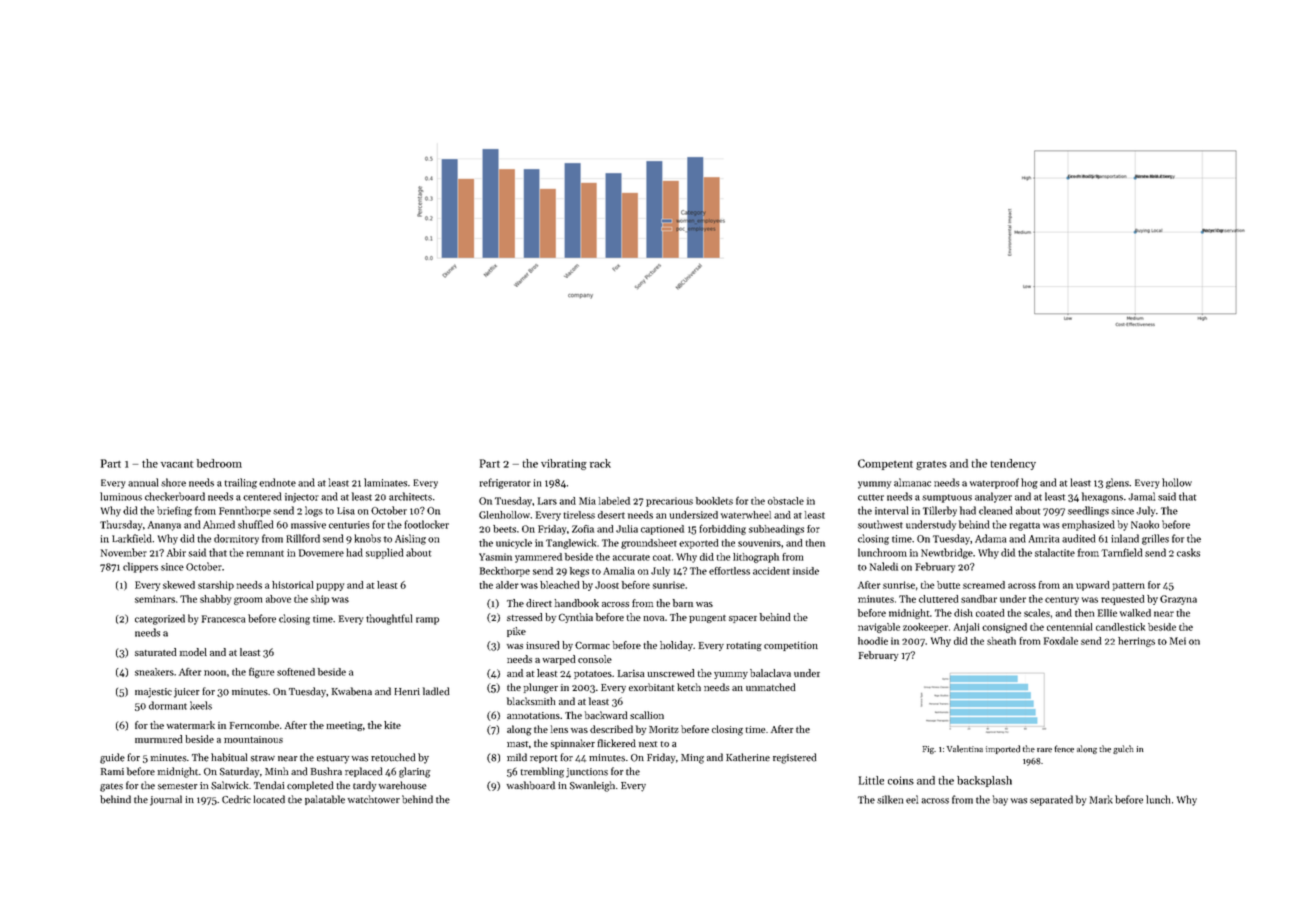 This image has width=1308, height=924. What do you see at coordinates (664, 729) in the image?
I see `Moritz` at bounding box center [664, 729].
